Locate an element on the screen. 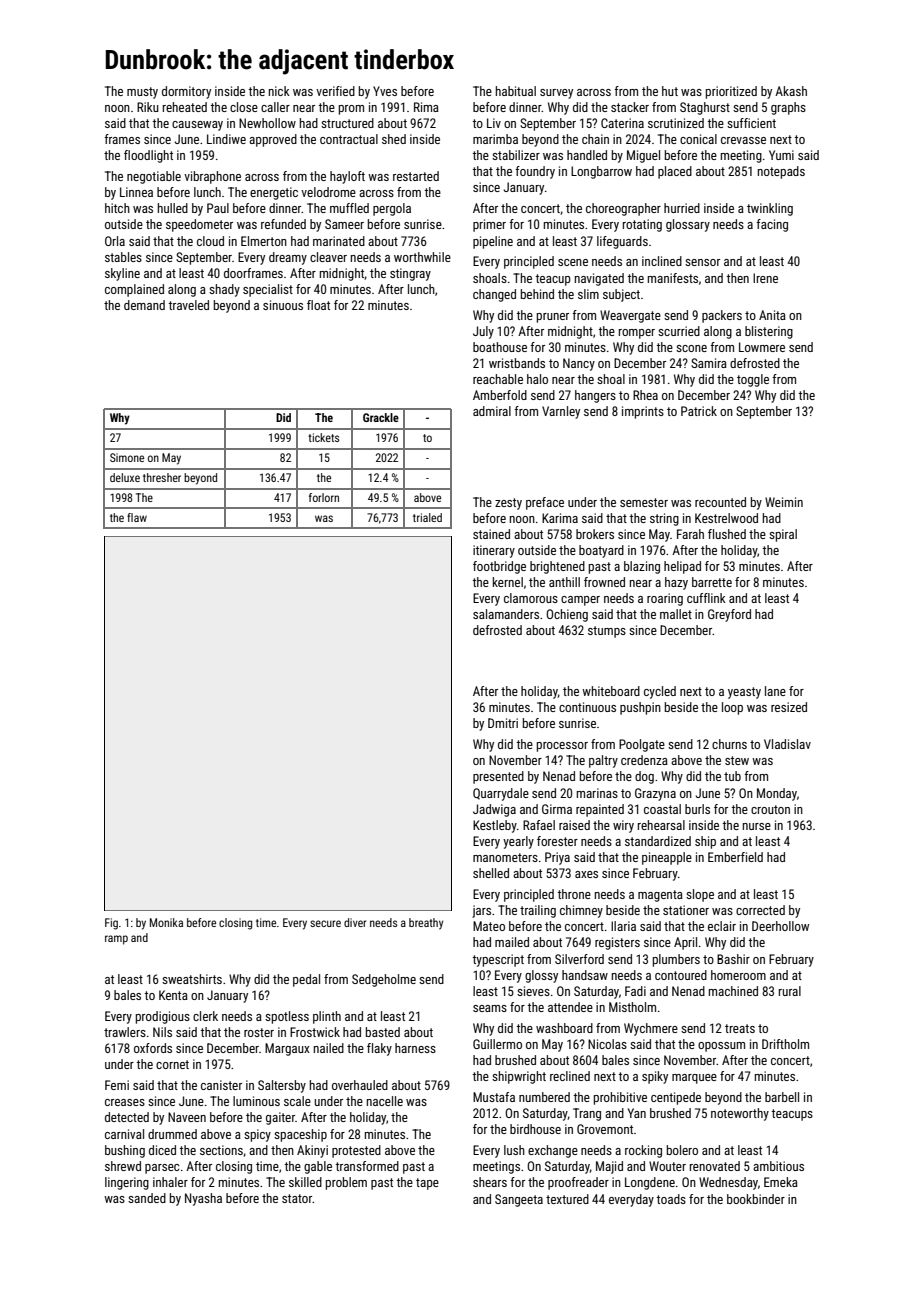 The width and height of the screenshot is (924, 1308). diver is located at coordinates (355, 922).
